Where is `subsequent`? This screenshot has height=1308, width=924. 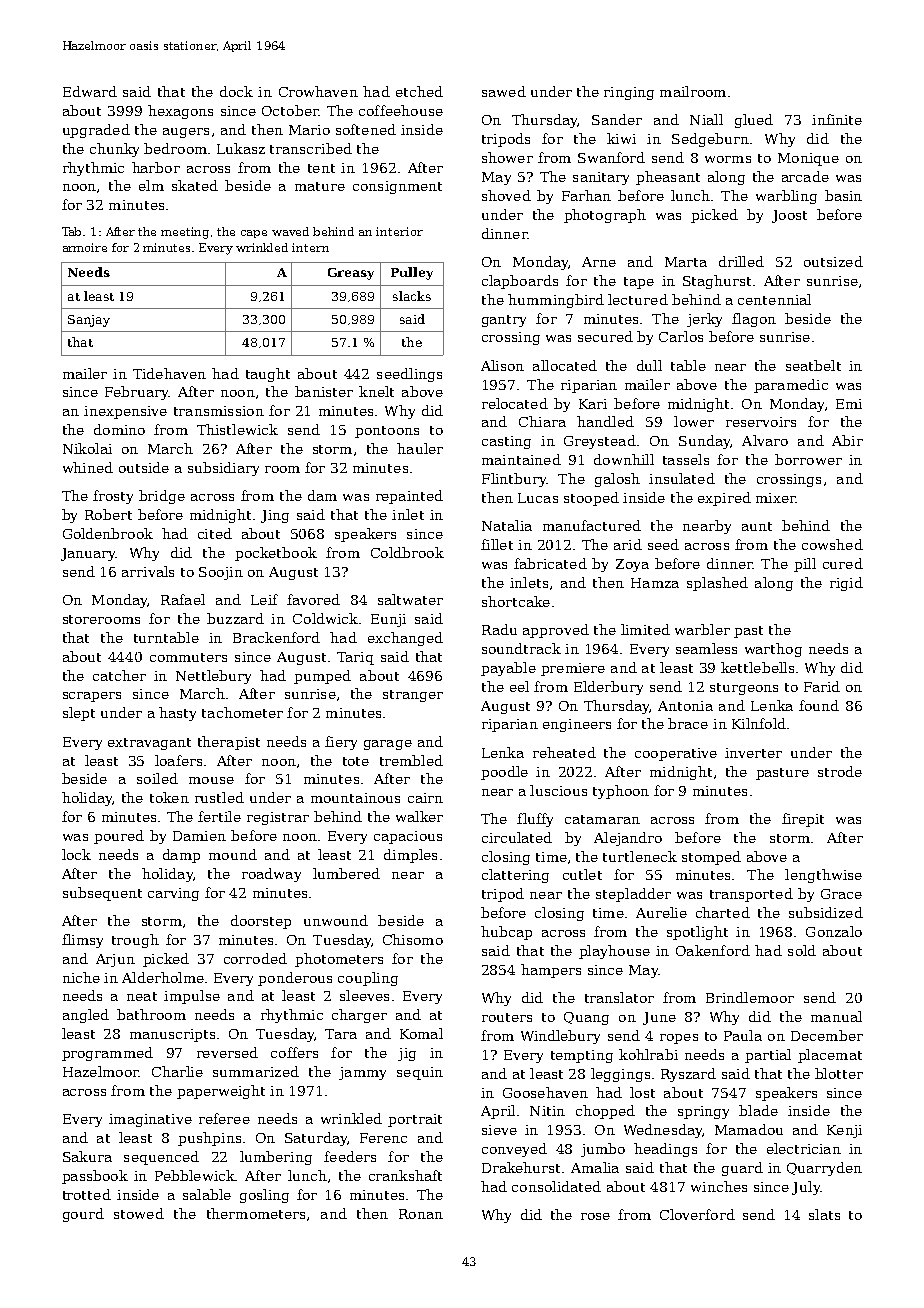
subsequent is located at coordinates (102, 894).
